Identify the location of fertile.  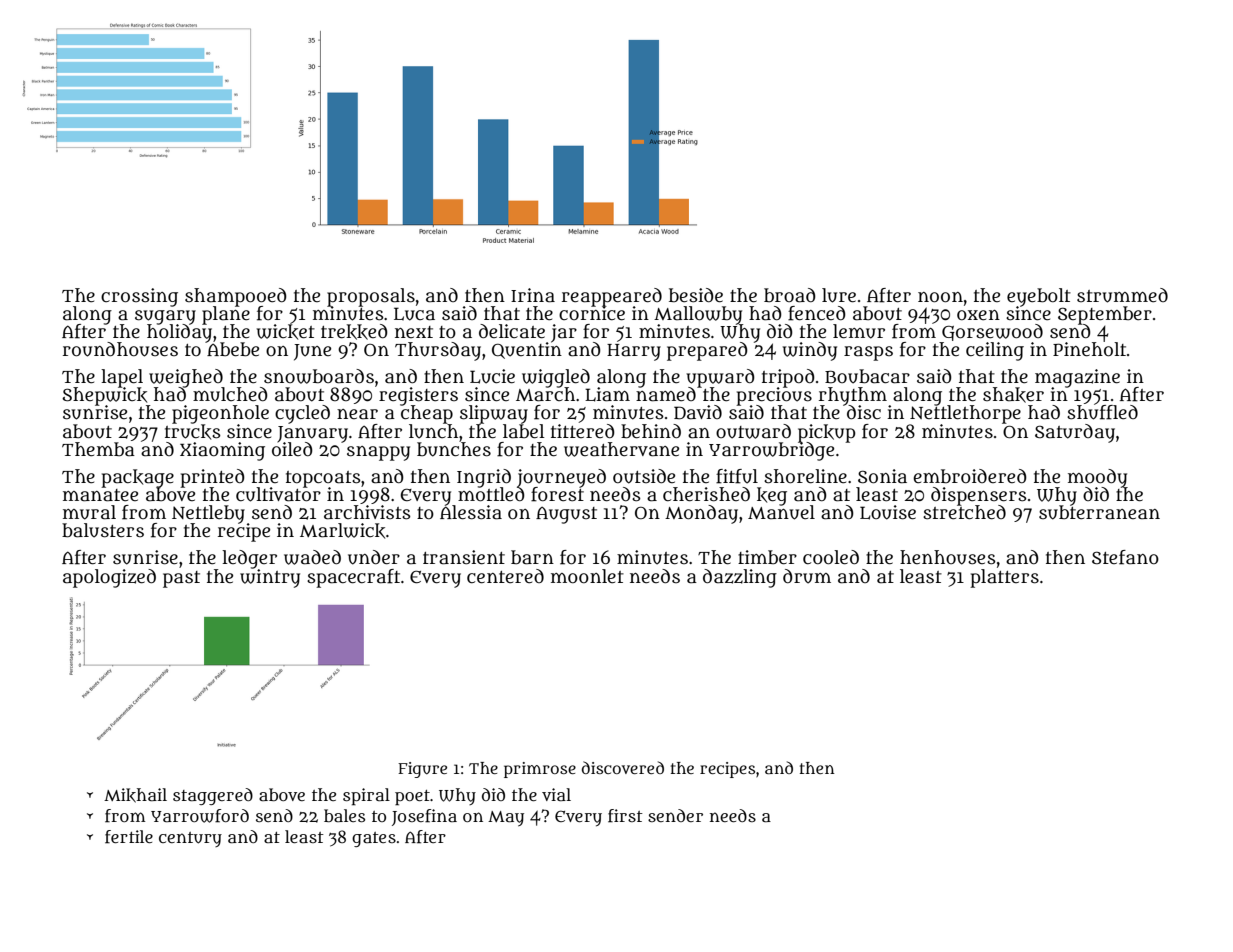
(129, 837).
